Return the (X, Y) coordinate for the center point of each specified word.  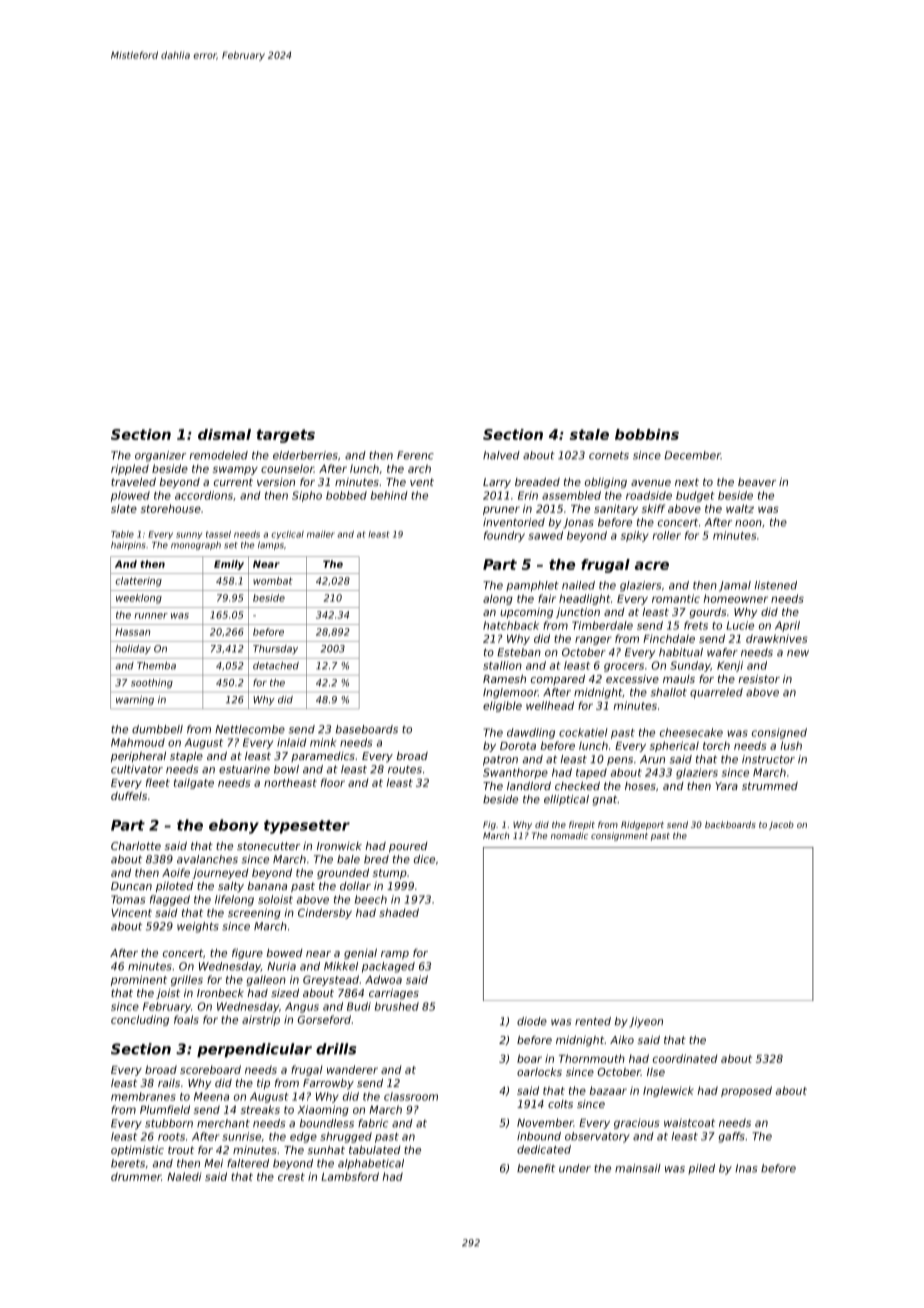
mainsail (638, 1168)
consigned (779, 733)
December (692, 455)
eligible (502, 706)
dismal (224, 434)
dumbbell (157, 729)
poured (408, 847)
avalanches (207, 859)
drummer (136, 1176)
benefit (536, 1168)
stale (589, 434)
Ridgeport (642, 825)
